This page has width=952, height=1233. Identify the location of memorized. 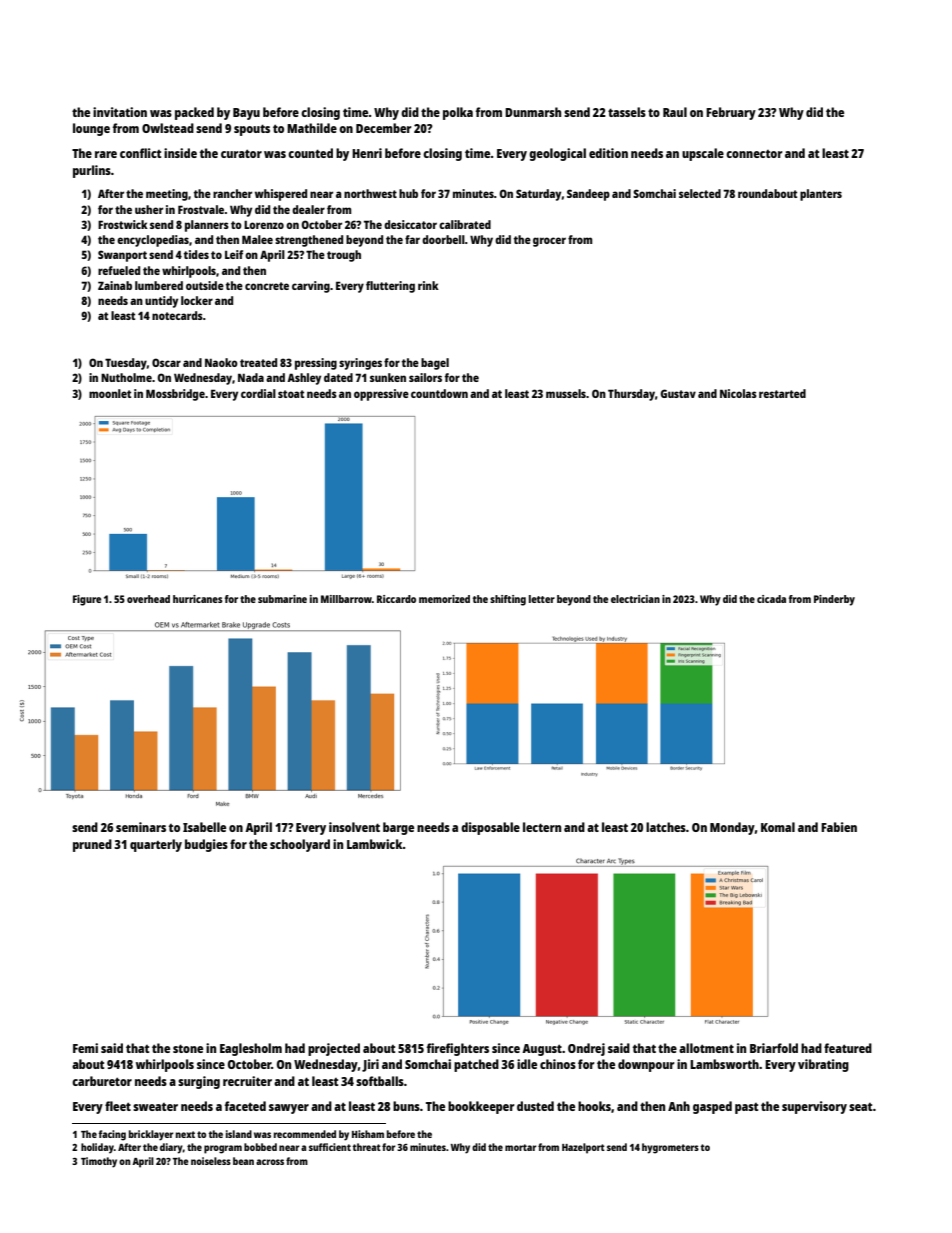
(444, 599).
